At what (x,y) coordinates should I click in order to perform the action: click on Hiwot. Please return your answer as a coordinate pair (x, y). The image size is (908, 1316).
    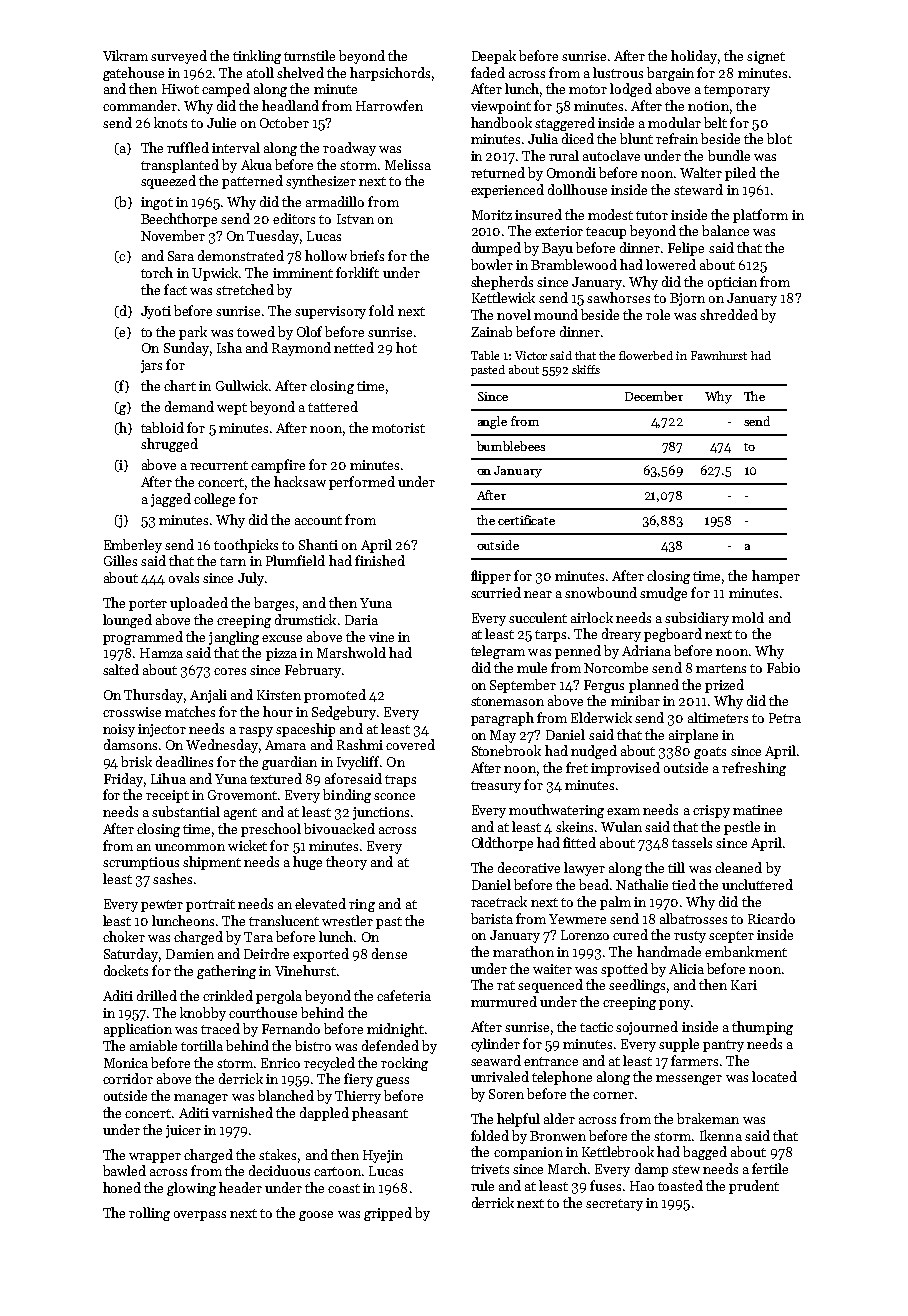
    Looking at the image, I should click on (180, 89).
